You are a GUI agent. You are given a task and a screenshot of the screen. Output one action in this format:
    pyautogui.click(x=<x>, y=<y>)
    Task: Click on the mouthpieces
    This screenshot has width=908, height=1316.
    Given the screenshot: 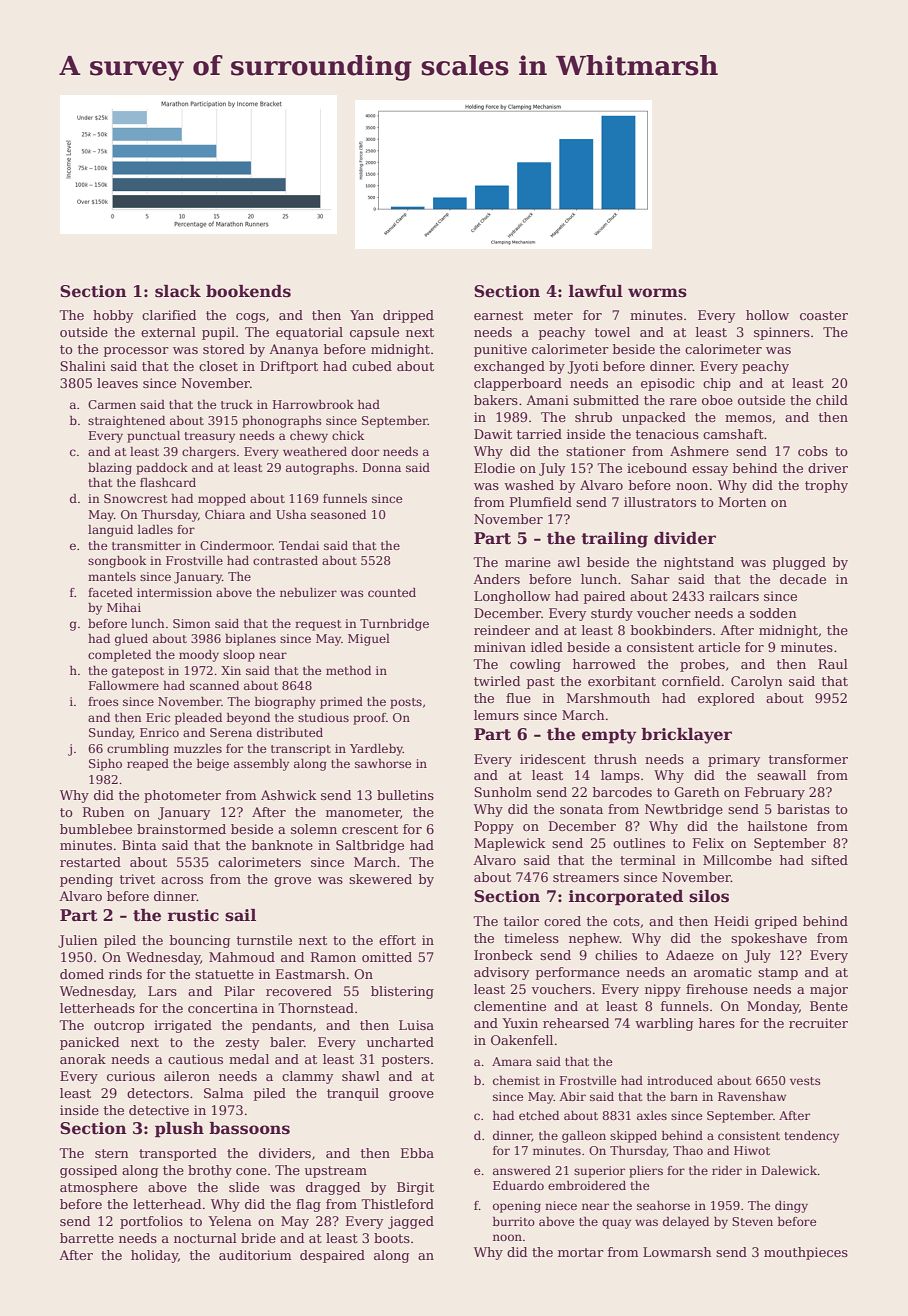 What is the action you would take?
    pyautogui.click(x=806, y=1253)
